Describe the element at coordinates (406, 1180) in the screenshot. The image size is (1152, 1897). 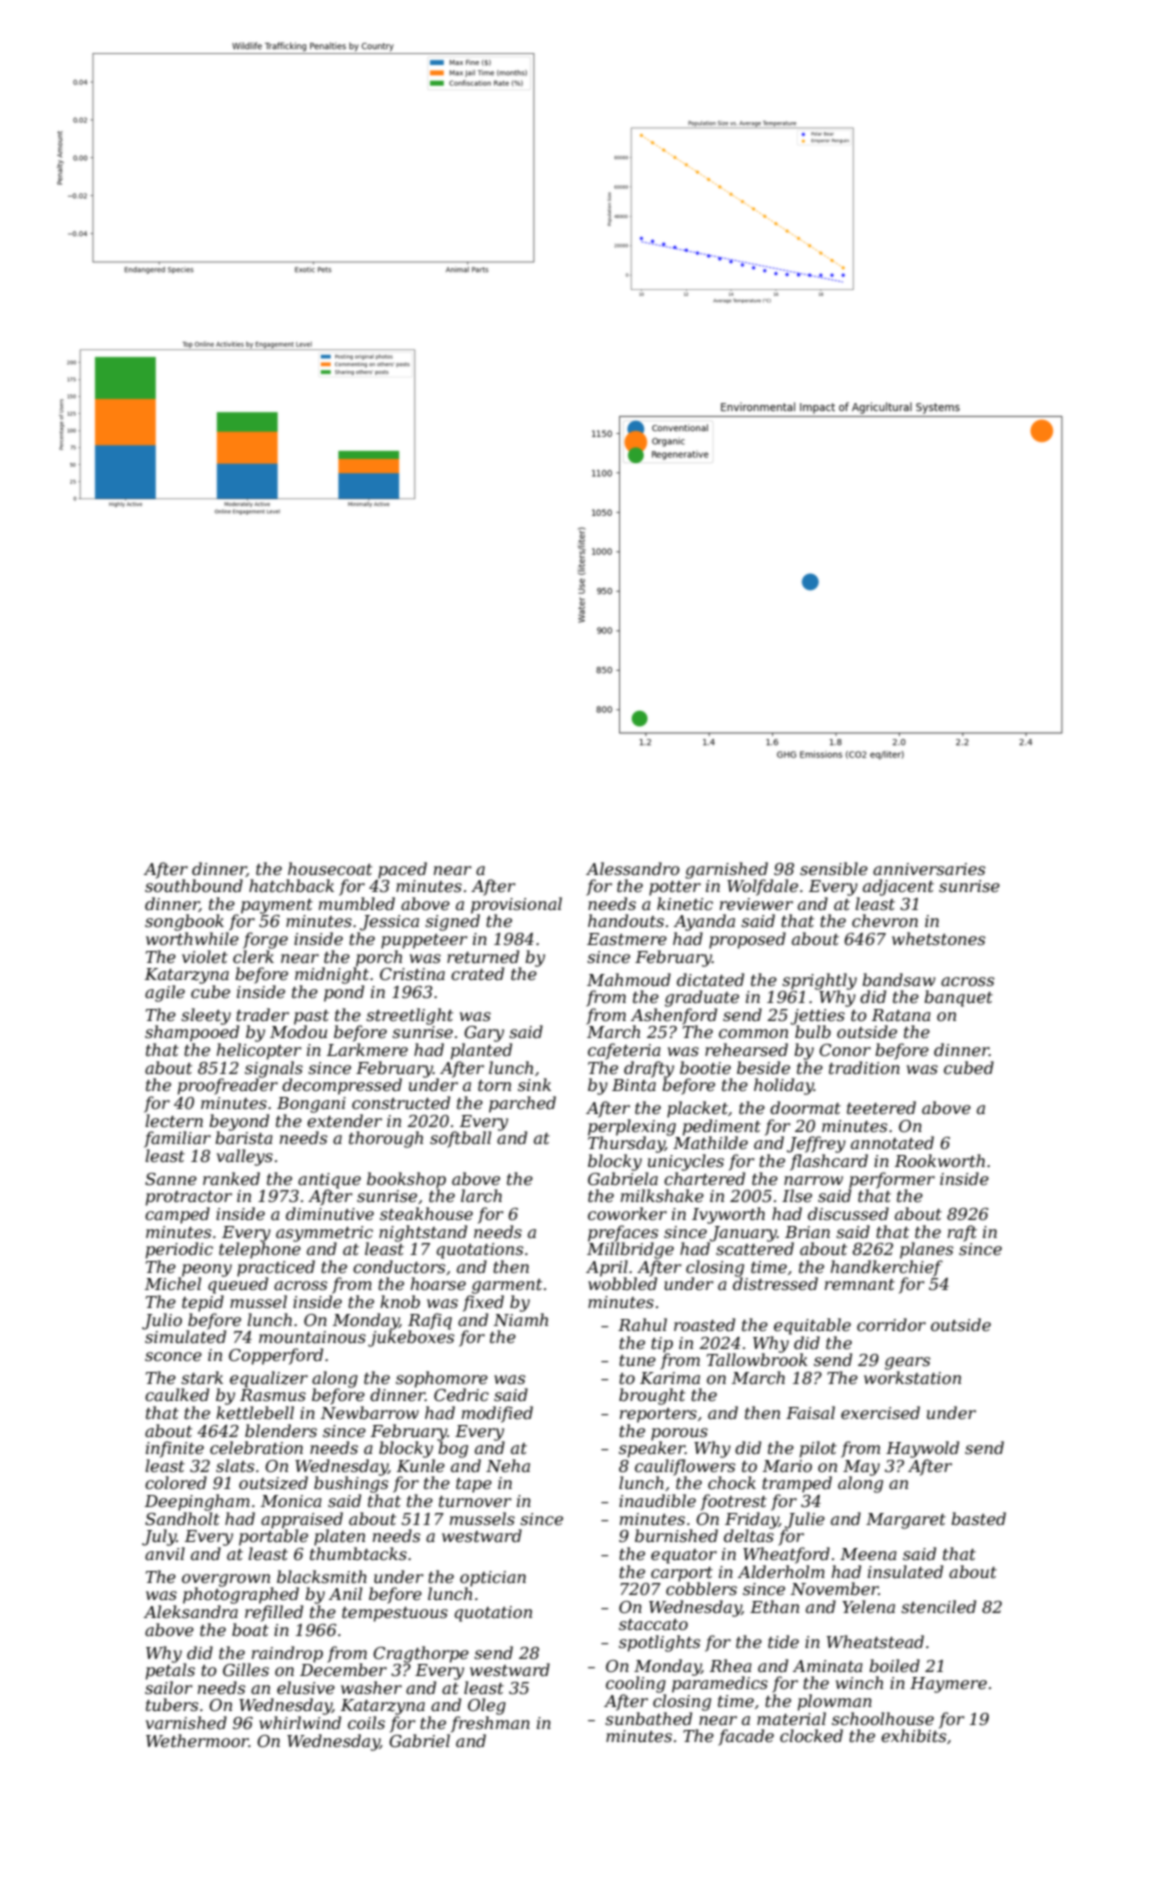
I see `bookshop` at that location.
